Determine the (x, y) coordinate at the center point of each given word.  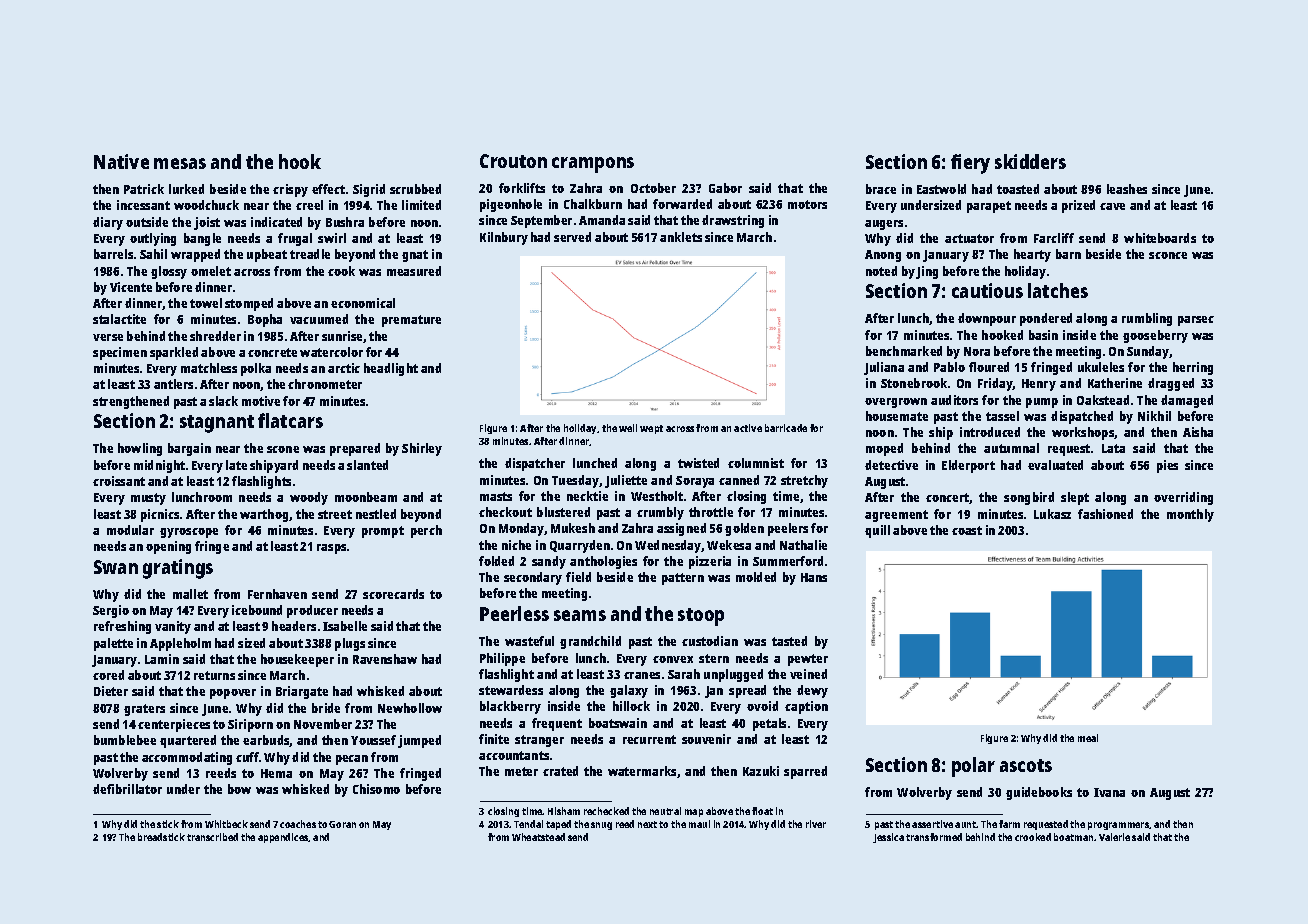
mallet (190, 594)
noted (881, 271)
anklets (681, 237)
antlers (173, 384)
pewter (808, 660)
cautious (987, 290)
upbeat (267, 255)
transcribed (212, 837)
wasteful (529, 641)
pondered (1046, 319)
